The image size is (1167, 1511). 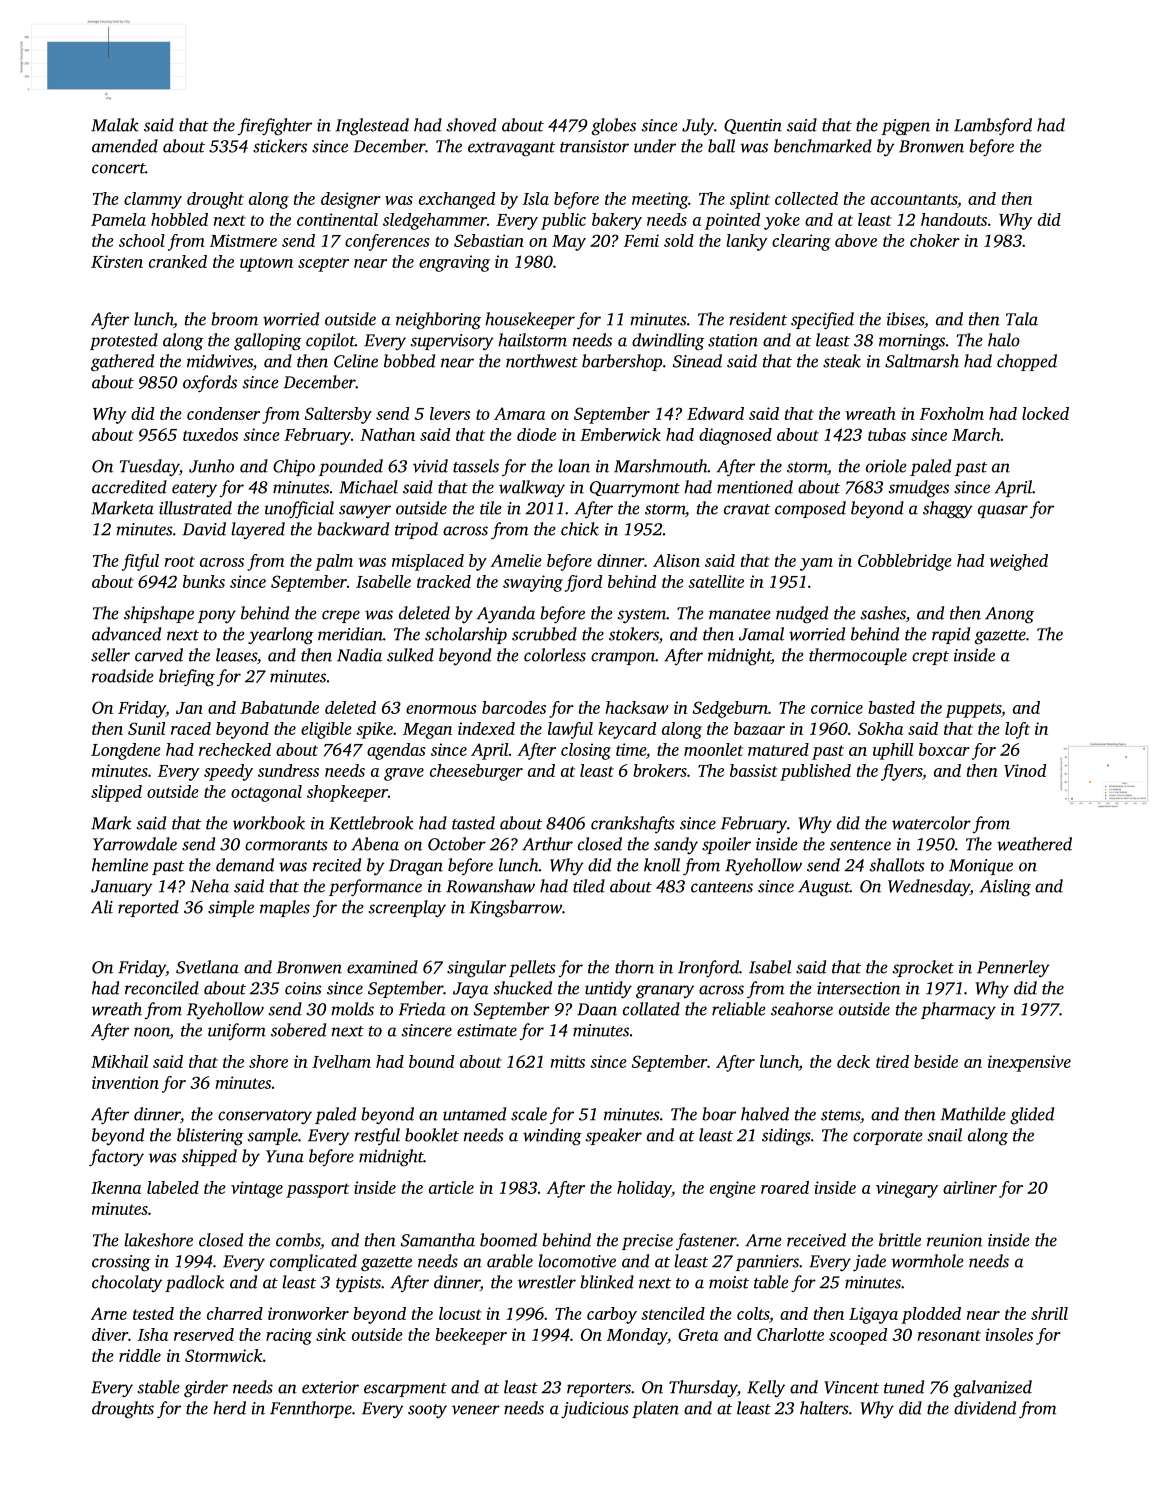 What do you see at coordinates (985, 1408) in the page?
I see `dividend` at bounding box center [985, 1408].
